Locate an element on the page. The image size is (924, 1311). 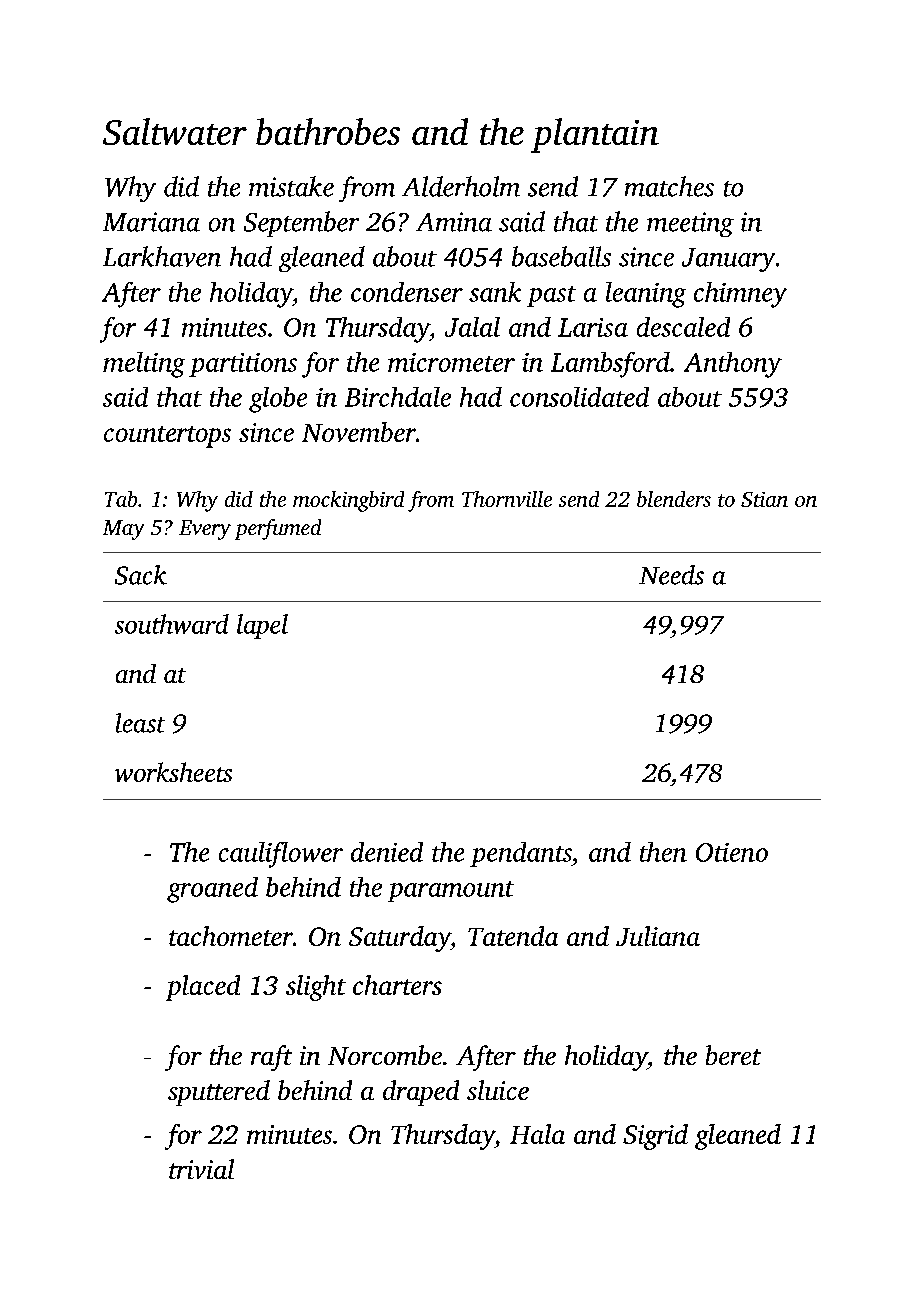
Needs is located at coordinates (671, 575).
